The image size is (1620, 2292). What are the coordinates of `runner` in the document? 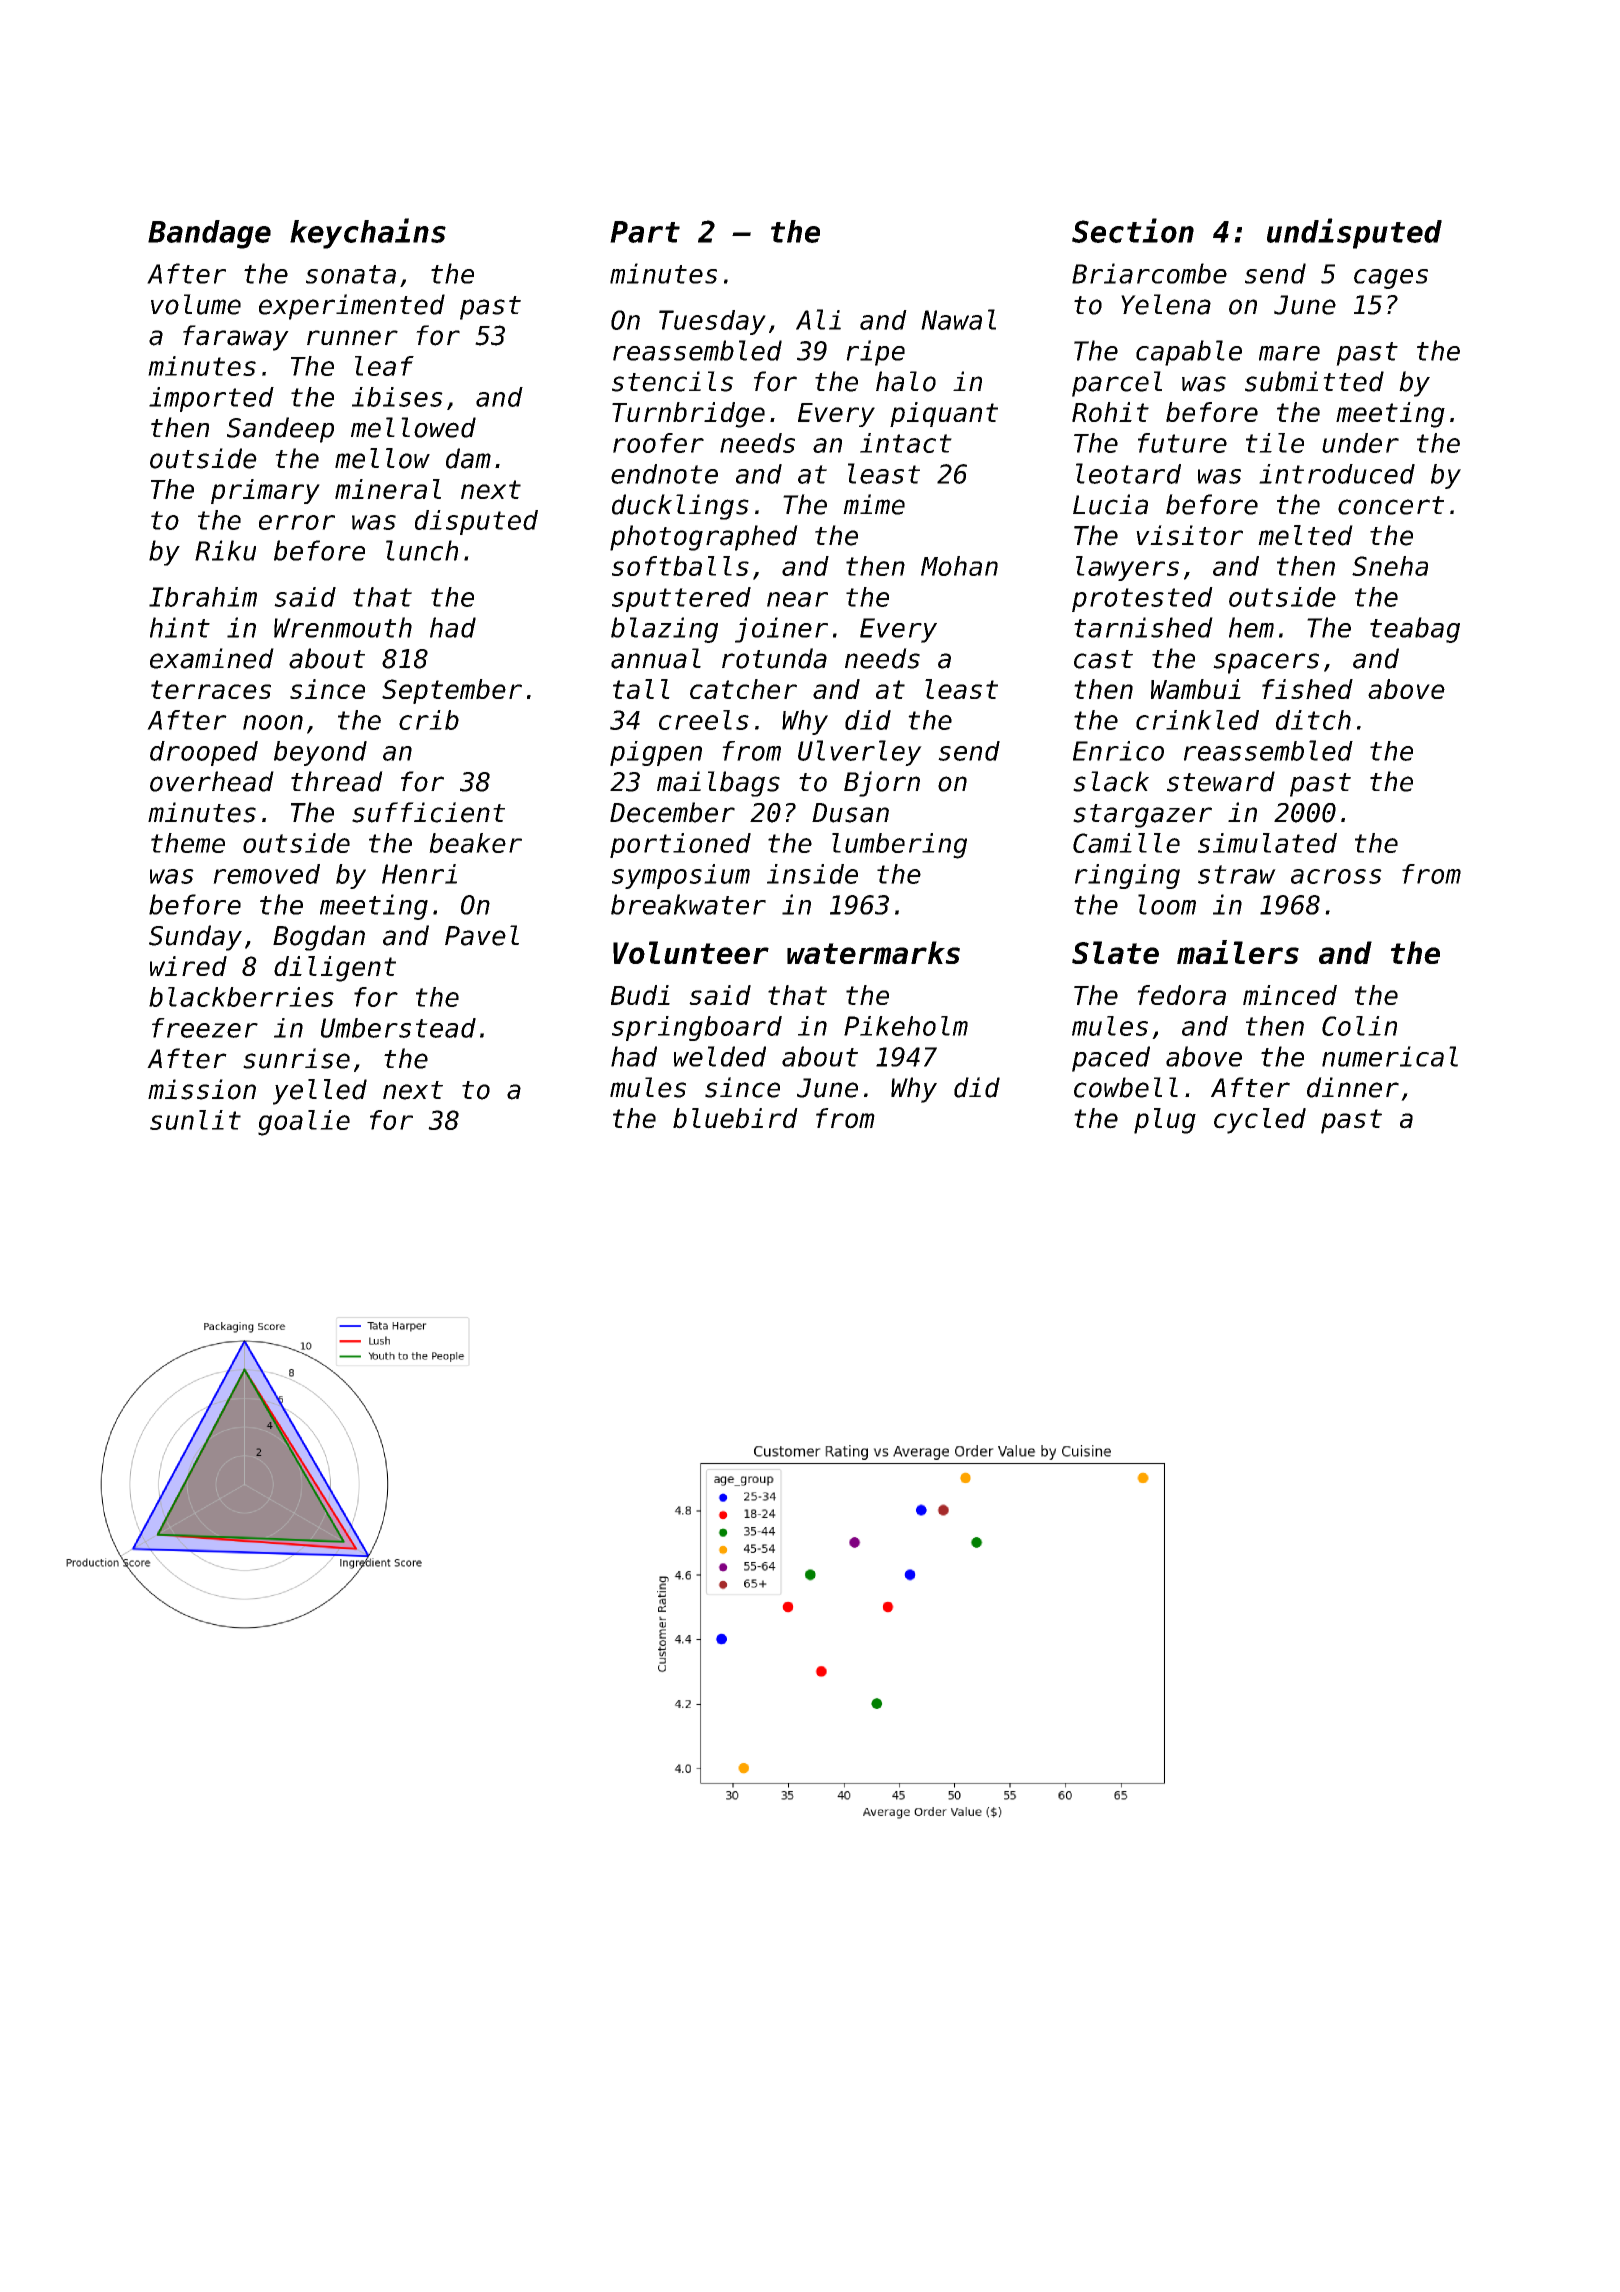 It's located at (352, 338).
